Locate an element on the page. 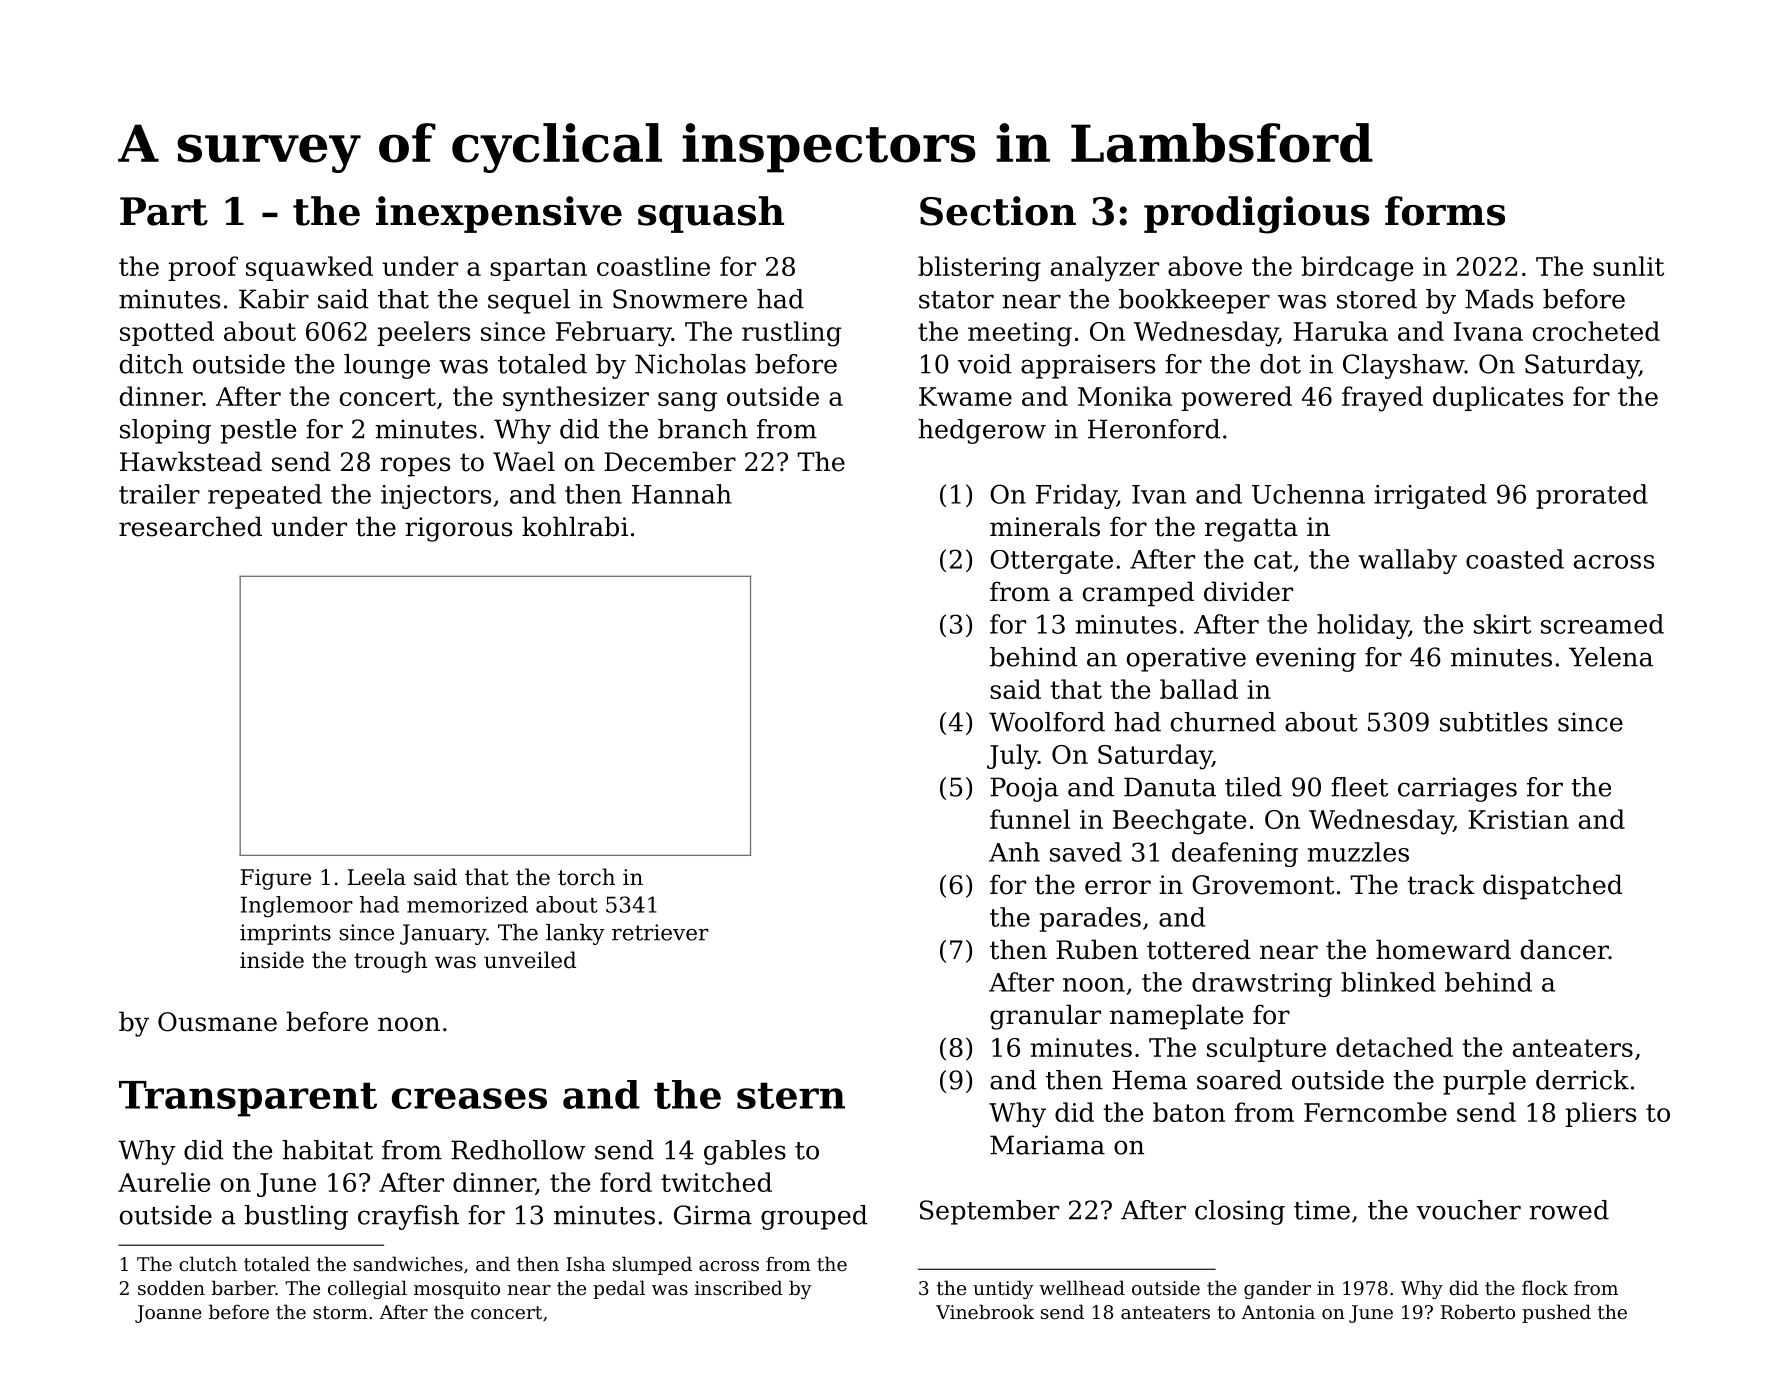 The image size is (1790, 1383). rigorous is located at coordinates (458, 529).
